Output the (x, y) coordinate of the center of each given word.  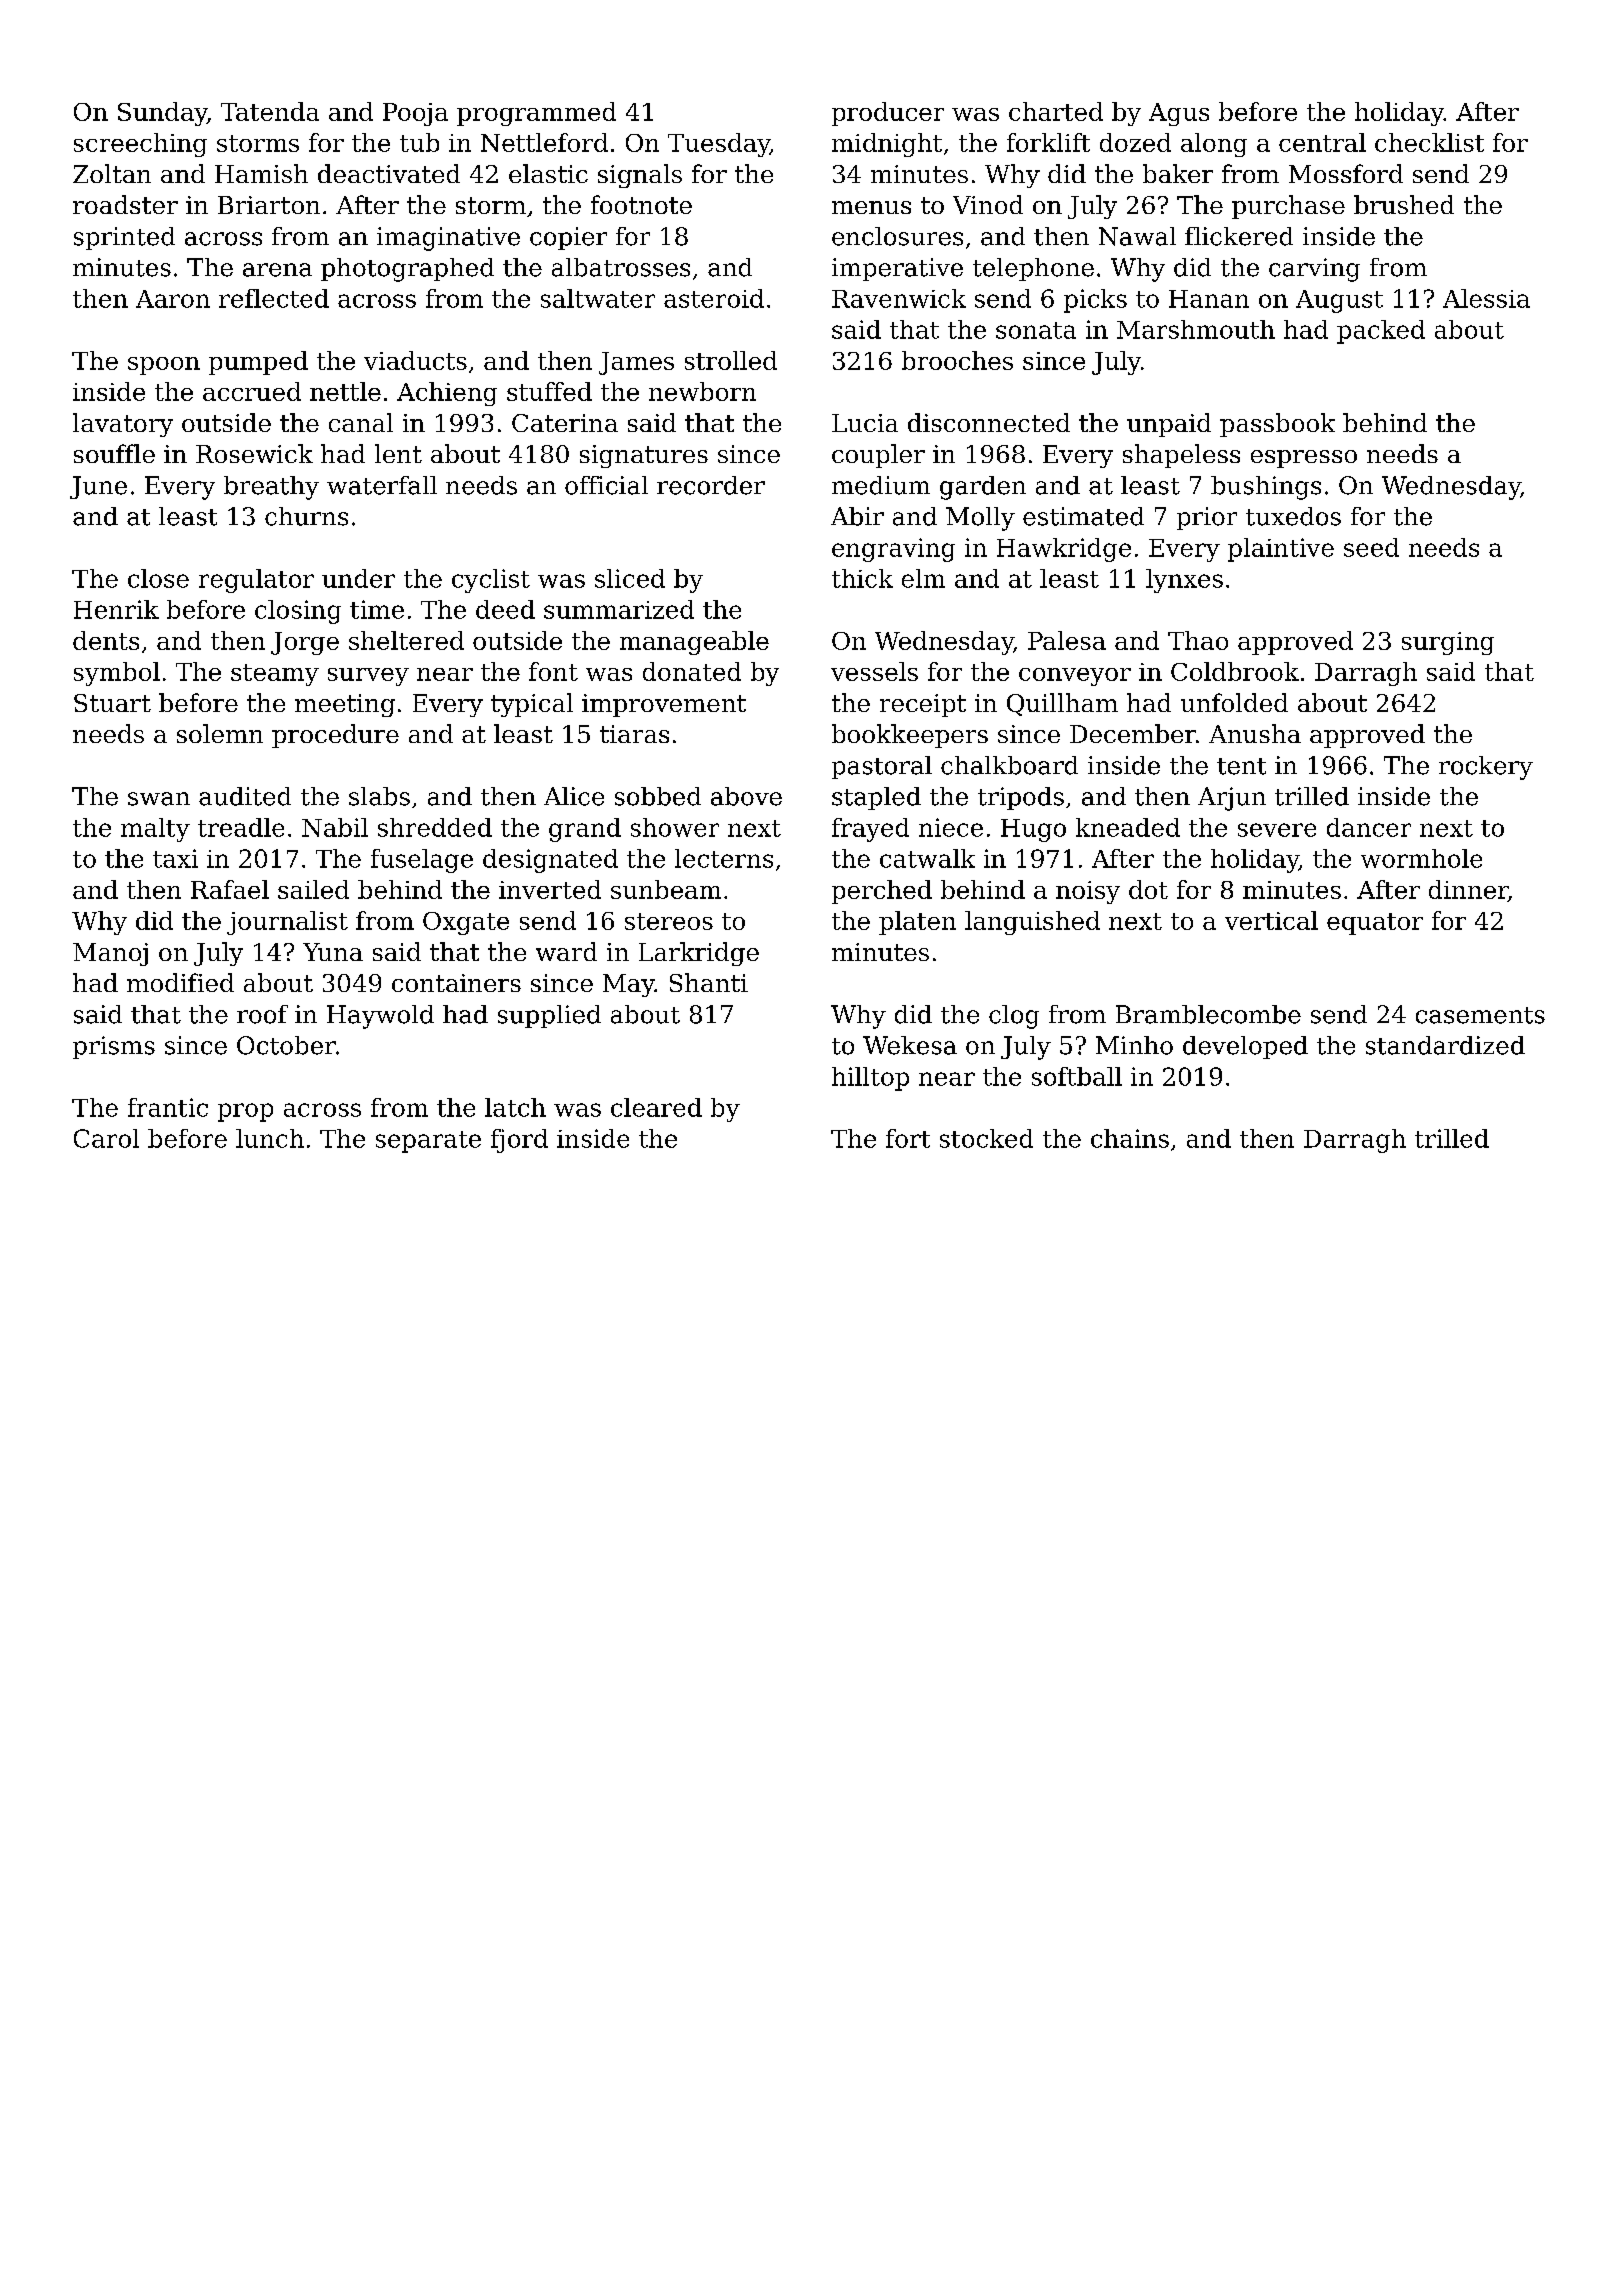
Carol (106, 1138)
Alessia (1486, 298)
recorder (711, 485)
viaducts (415, 360)
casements (1480, 1015)
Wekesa (910, 1045)
